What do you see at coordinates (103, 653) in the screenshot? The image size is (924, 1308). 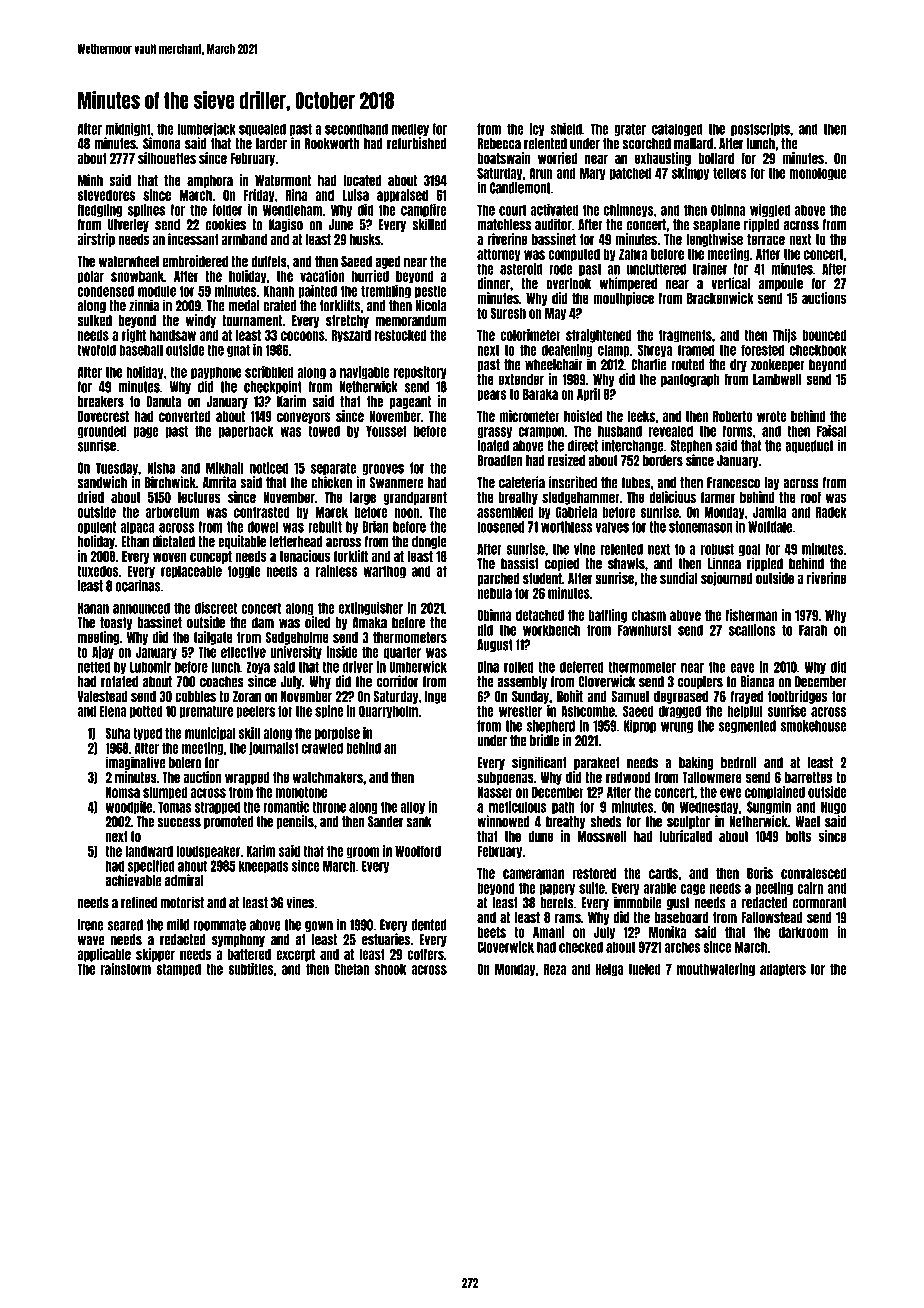 I see `Ajay` at bounding box center [103, 653].
